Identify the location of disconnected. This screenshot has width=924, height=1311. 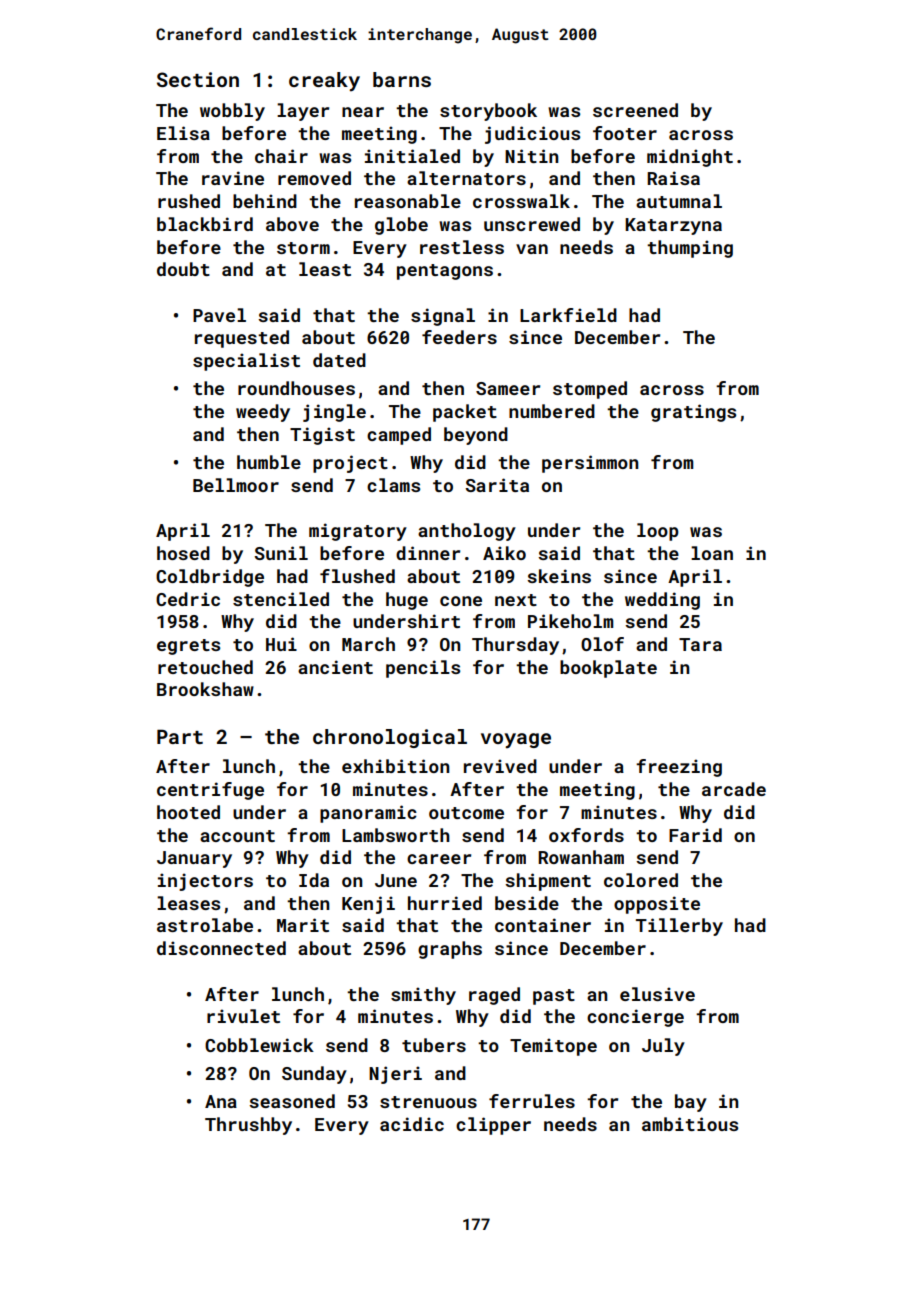
(221, 948).
